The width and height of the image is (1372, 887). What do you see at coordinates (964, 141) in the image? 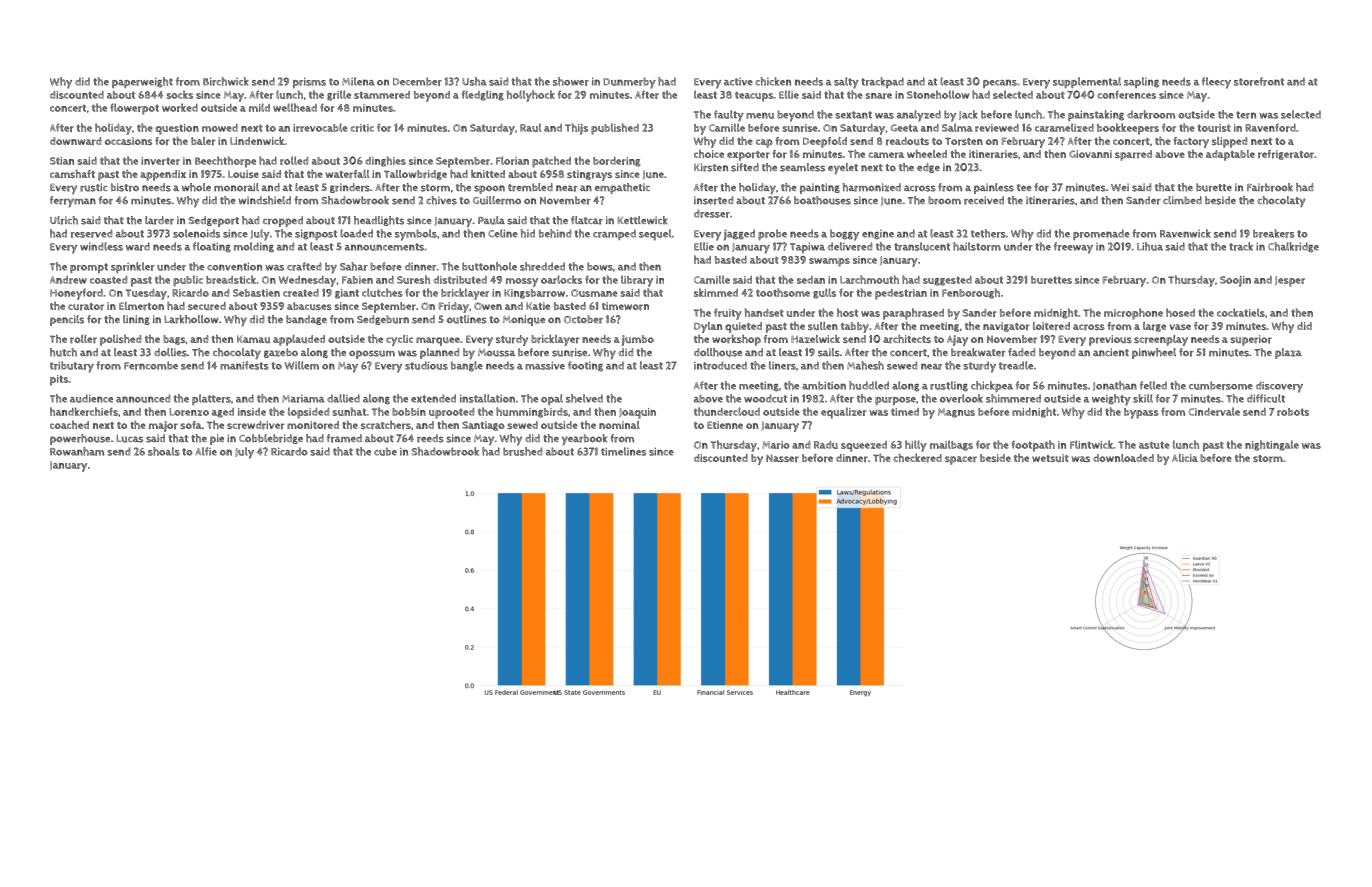
I see `Torsten` at bounding box center [964, 141].
